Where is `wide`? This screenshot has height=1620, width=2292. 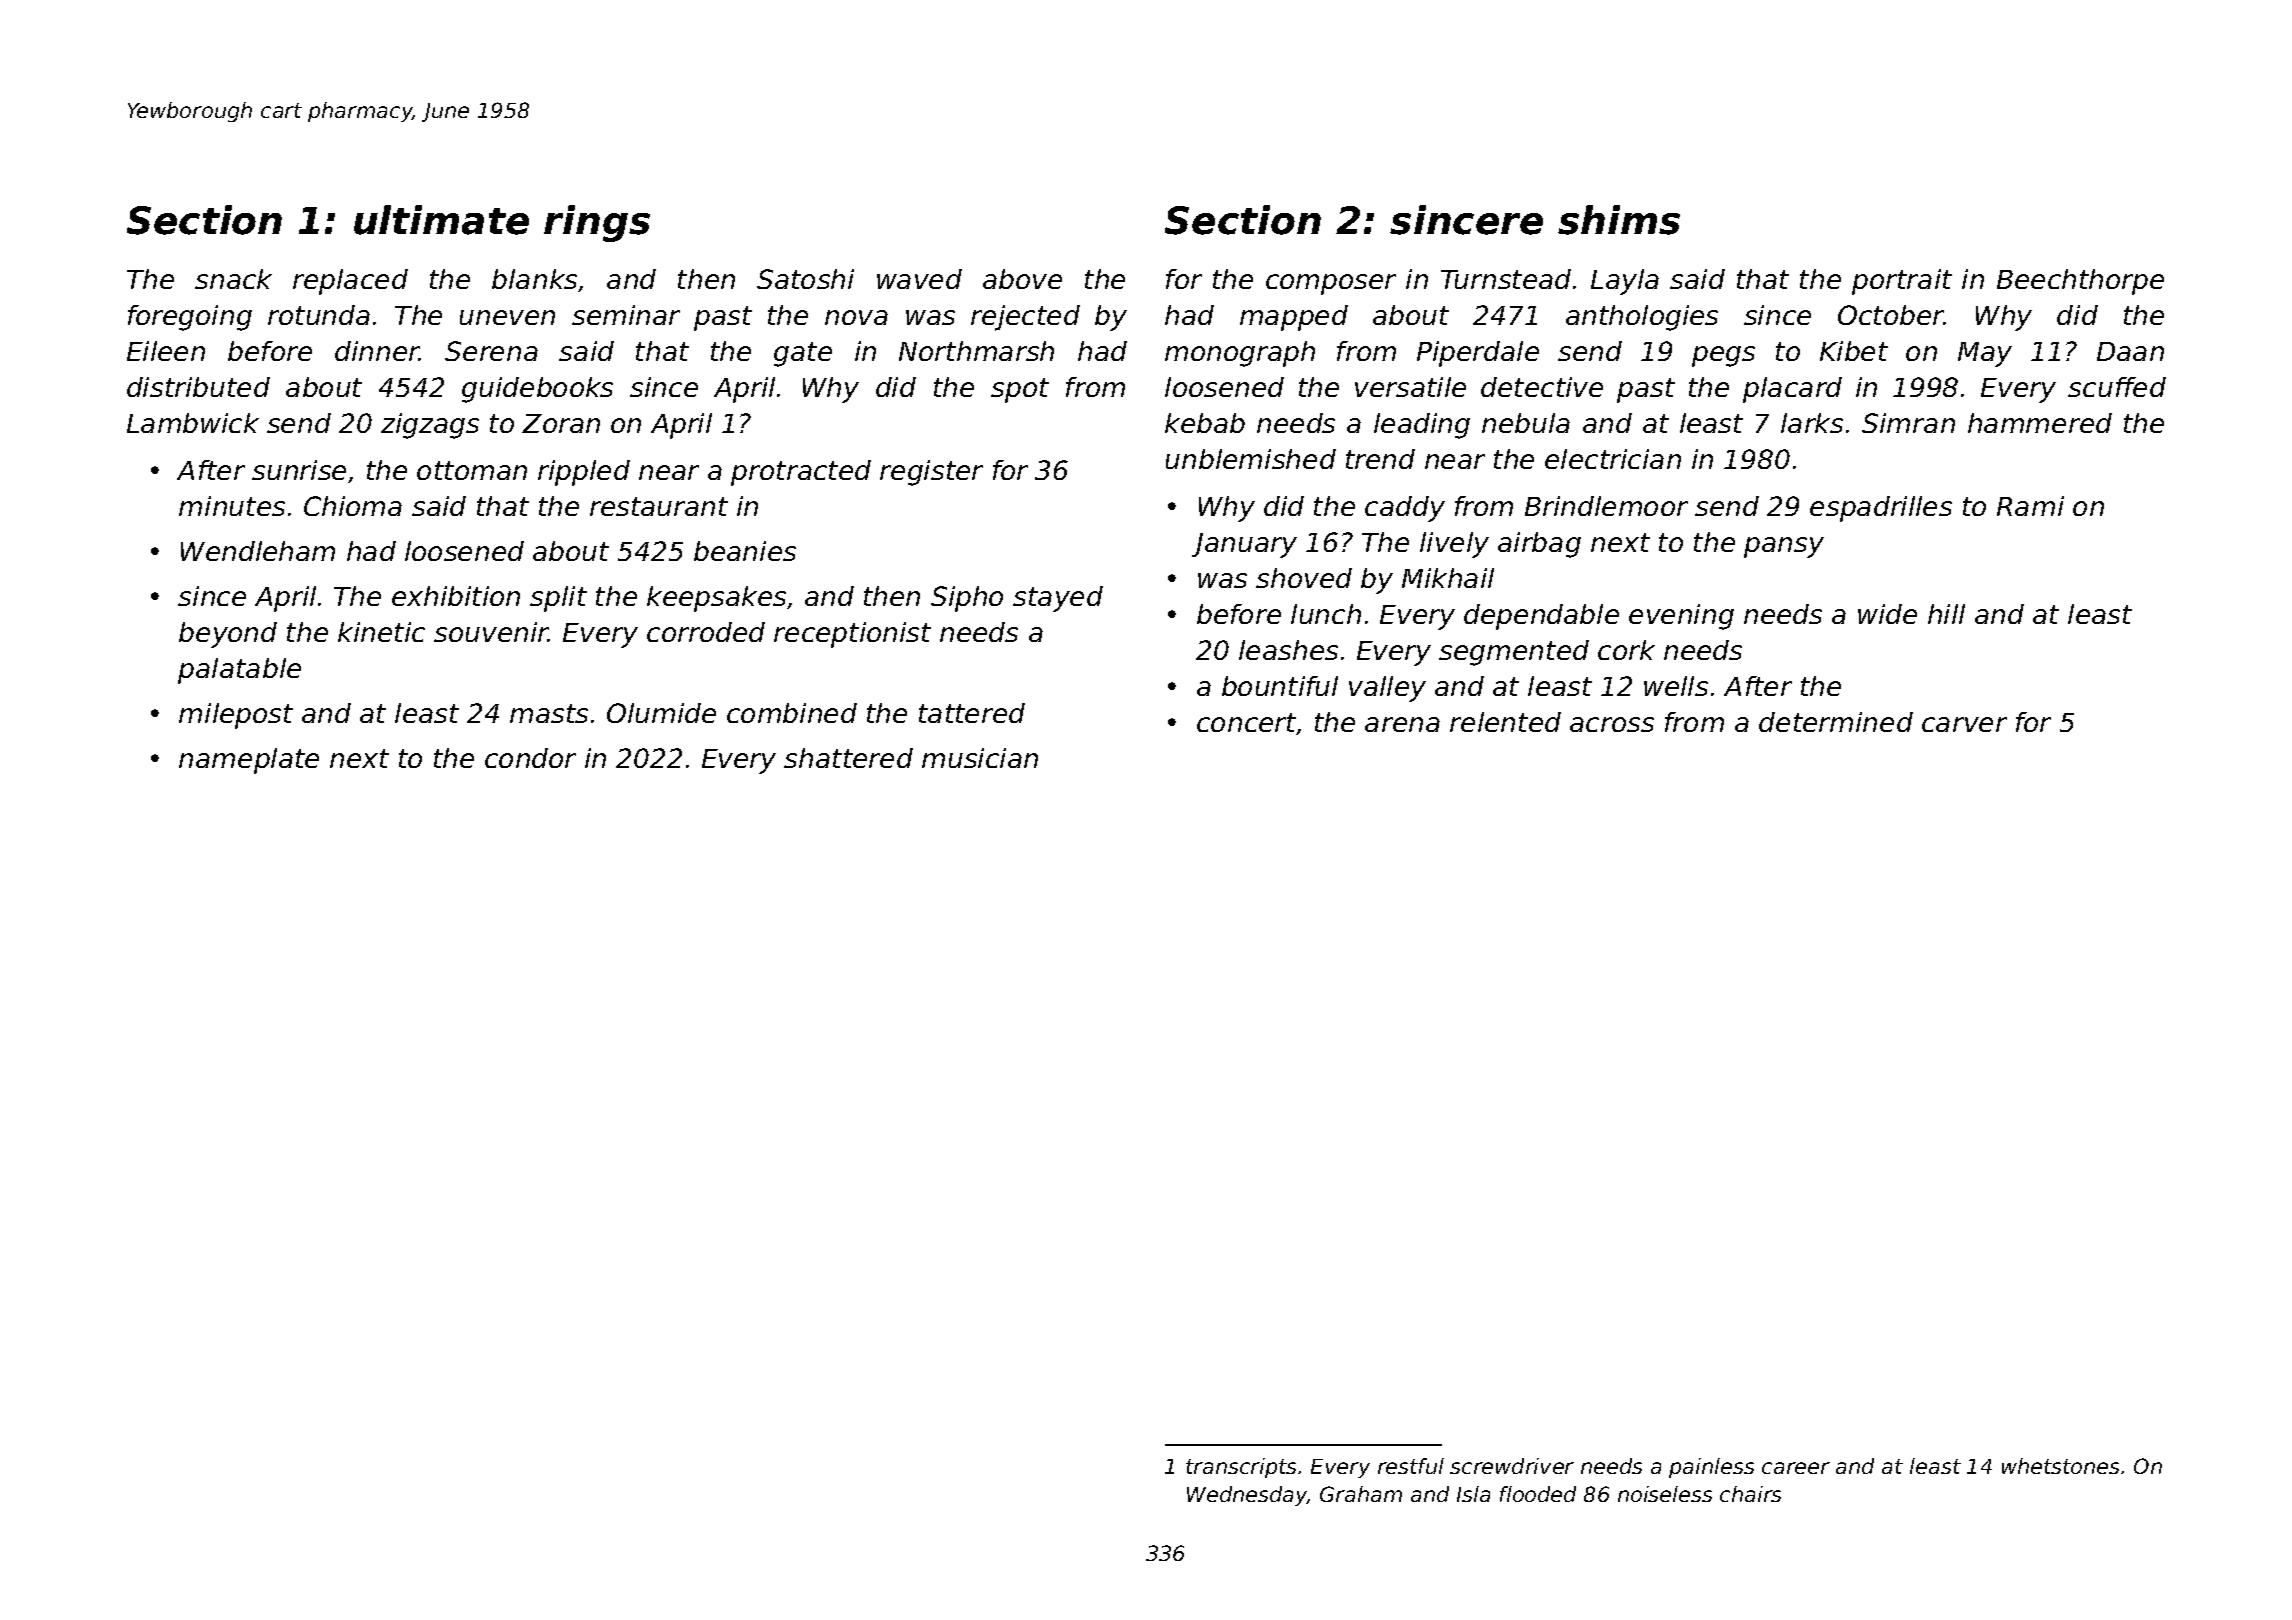 wide is located at coordinates (1887, 614).
